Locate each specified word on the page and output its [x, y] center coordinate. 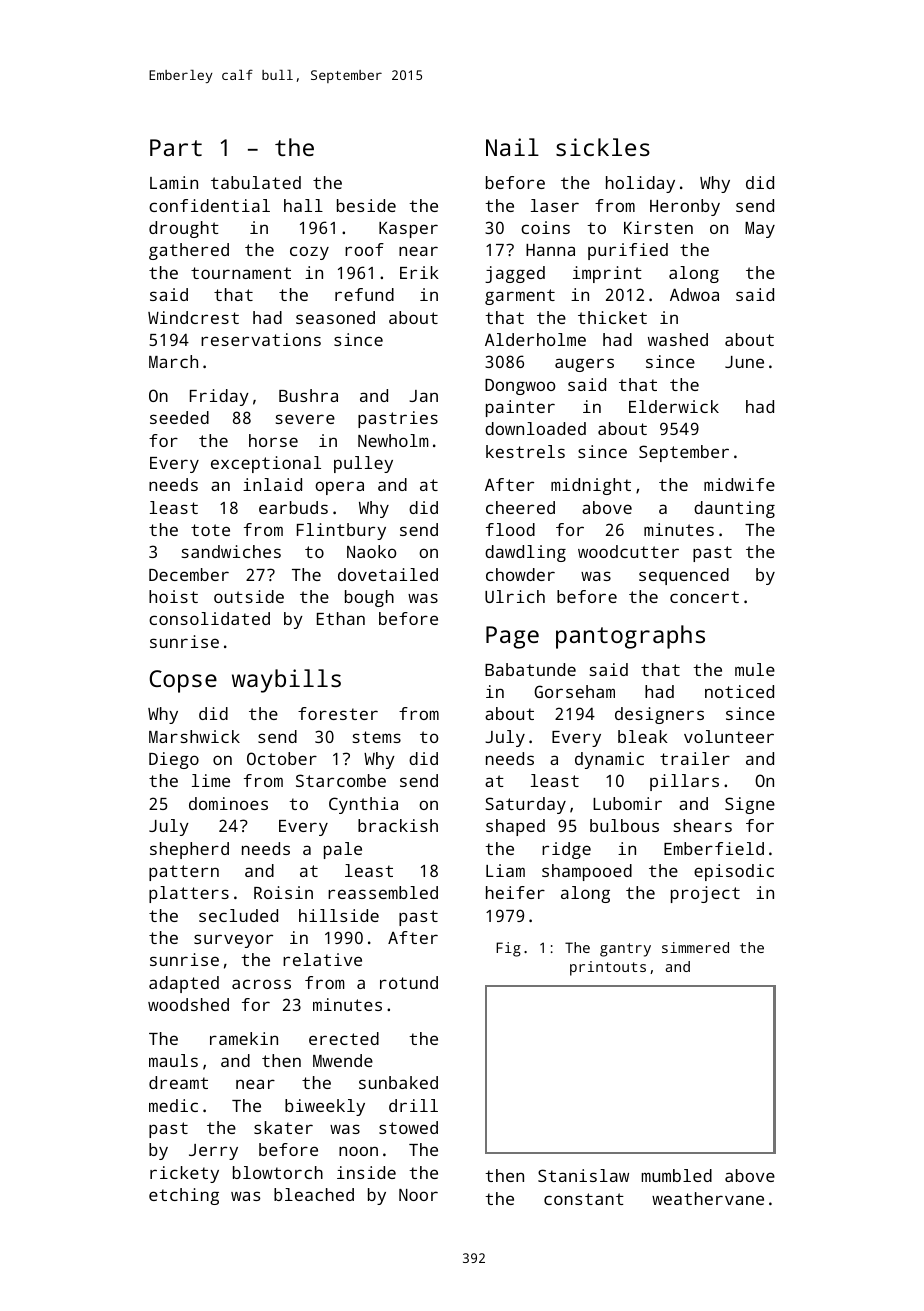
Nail [512, 147]
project [705, 894]
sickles [603, 147]
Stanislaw [583, 1175]
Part [176, 147]
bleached [314, 1194]
